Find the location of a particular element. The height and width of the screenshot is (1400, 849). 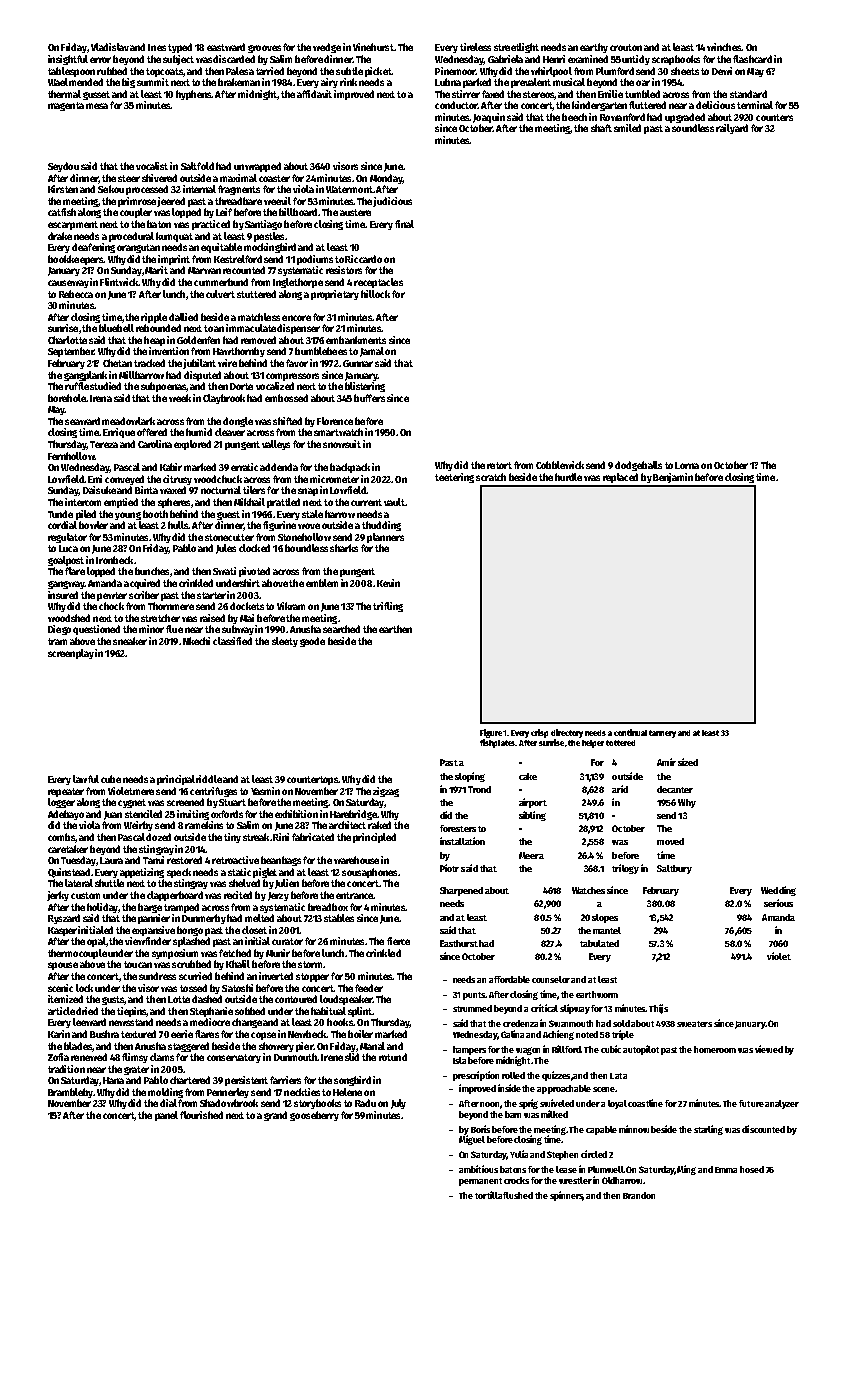

fabricated is located at coordinates (313, 837).
